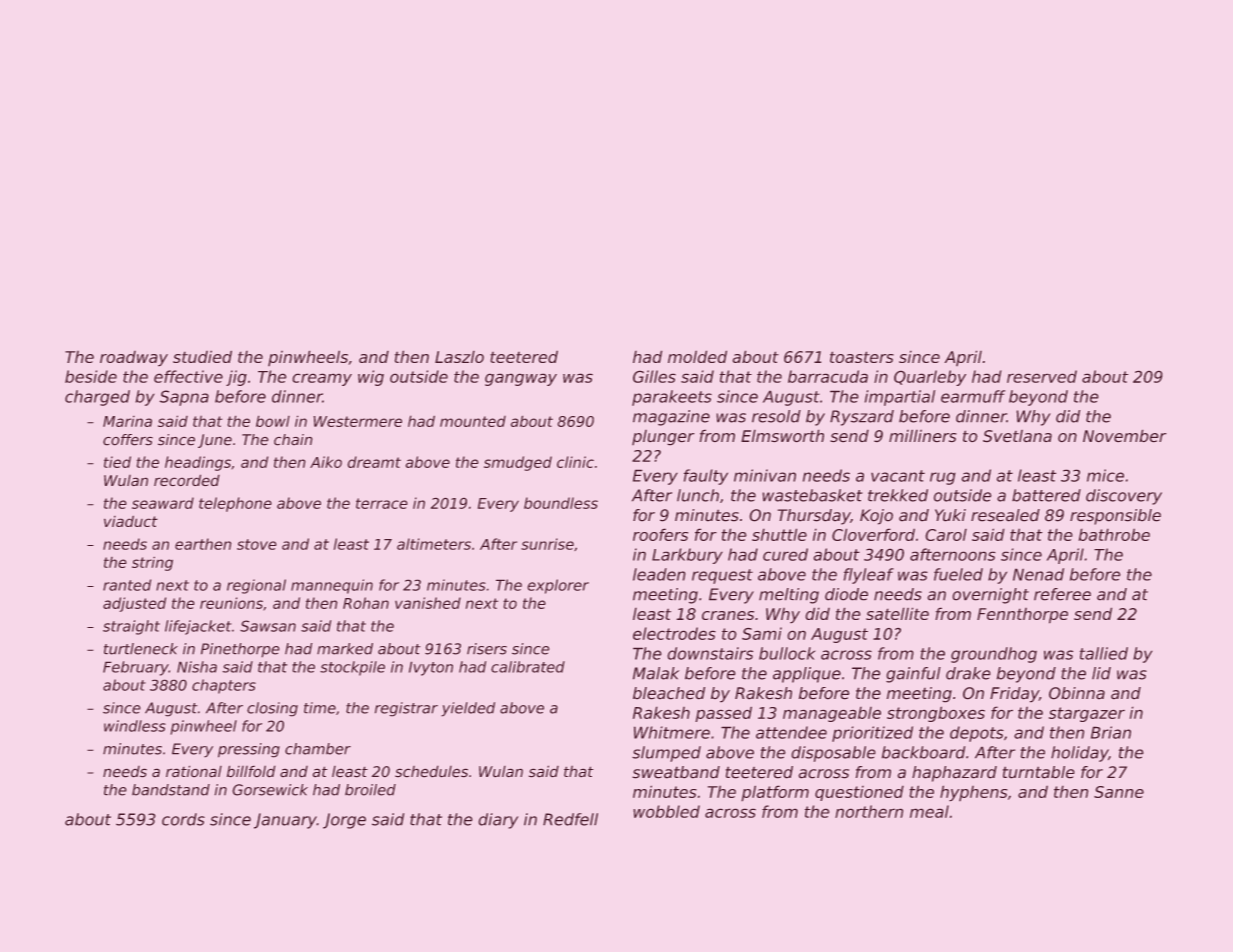 The width and height of the screenshot is (1233, 952). I want to click on studied, so click(202, 357).
